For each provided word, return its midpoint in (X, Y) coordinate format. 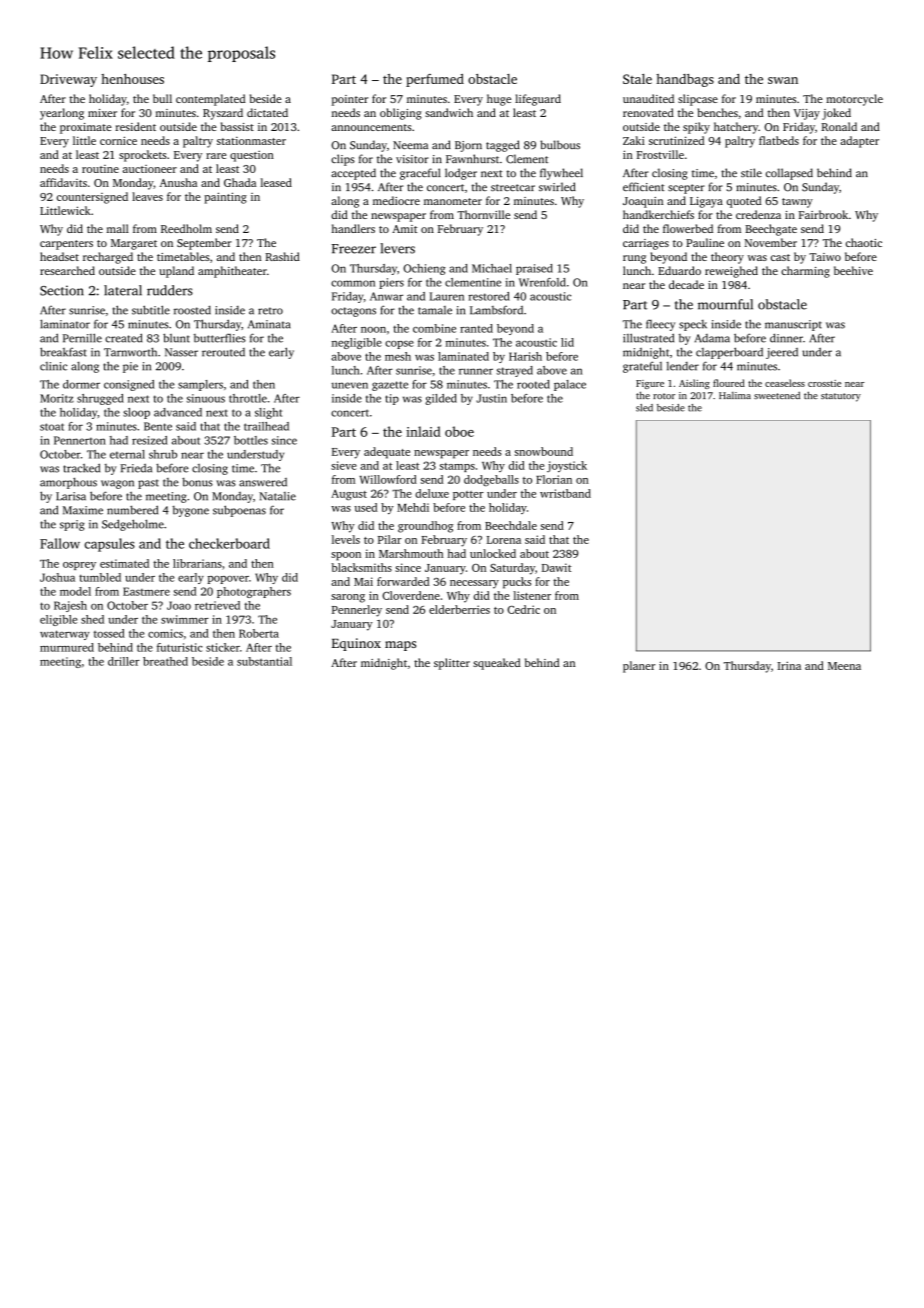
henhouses (132, 79)
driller (124, 661)
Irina (789, 665)
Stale (637, 79)
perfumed (435, 80)
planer (639, 667)
